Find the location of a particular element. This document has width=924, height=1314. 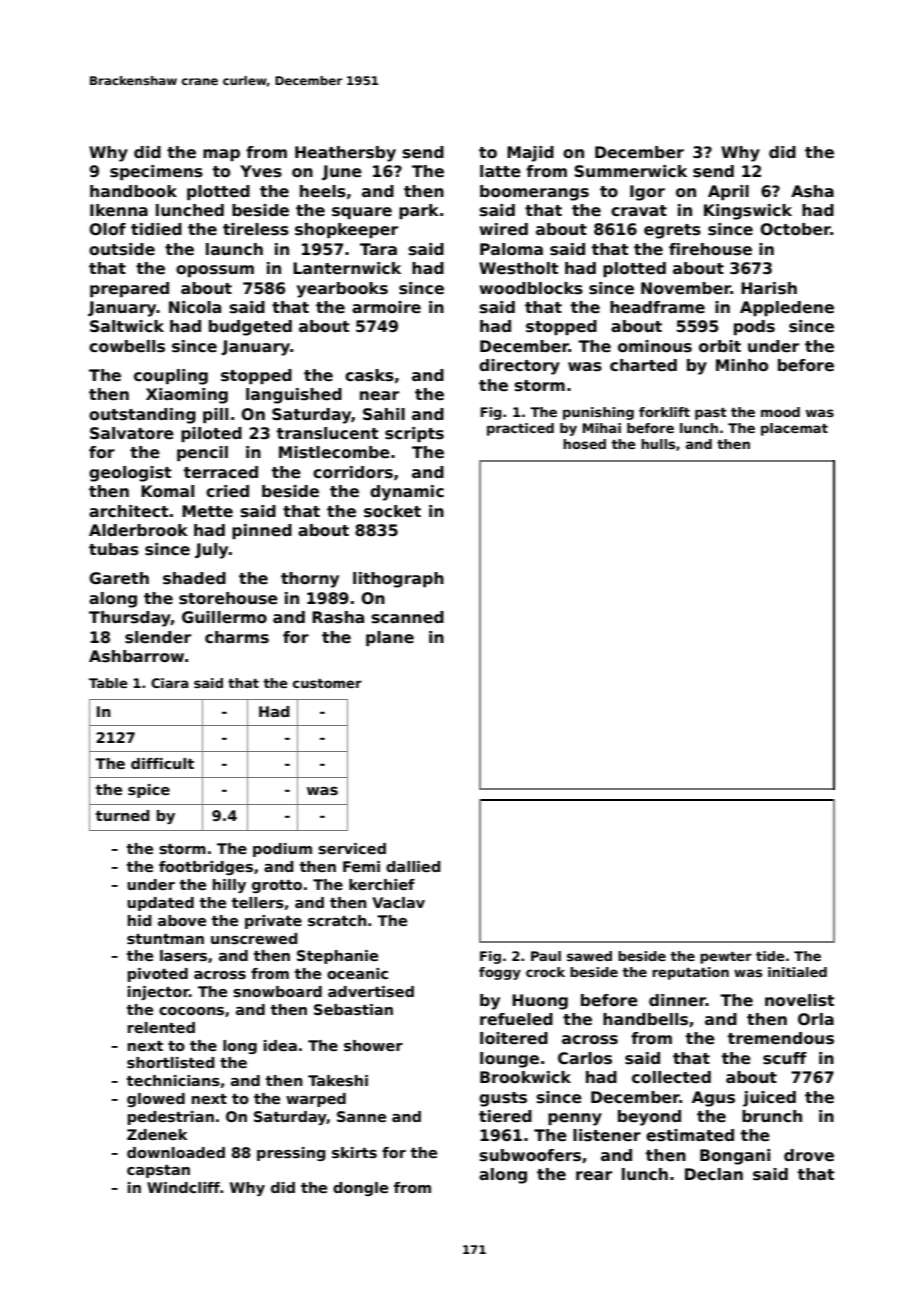

Heathersby is located at coordinates (345, 154).
